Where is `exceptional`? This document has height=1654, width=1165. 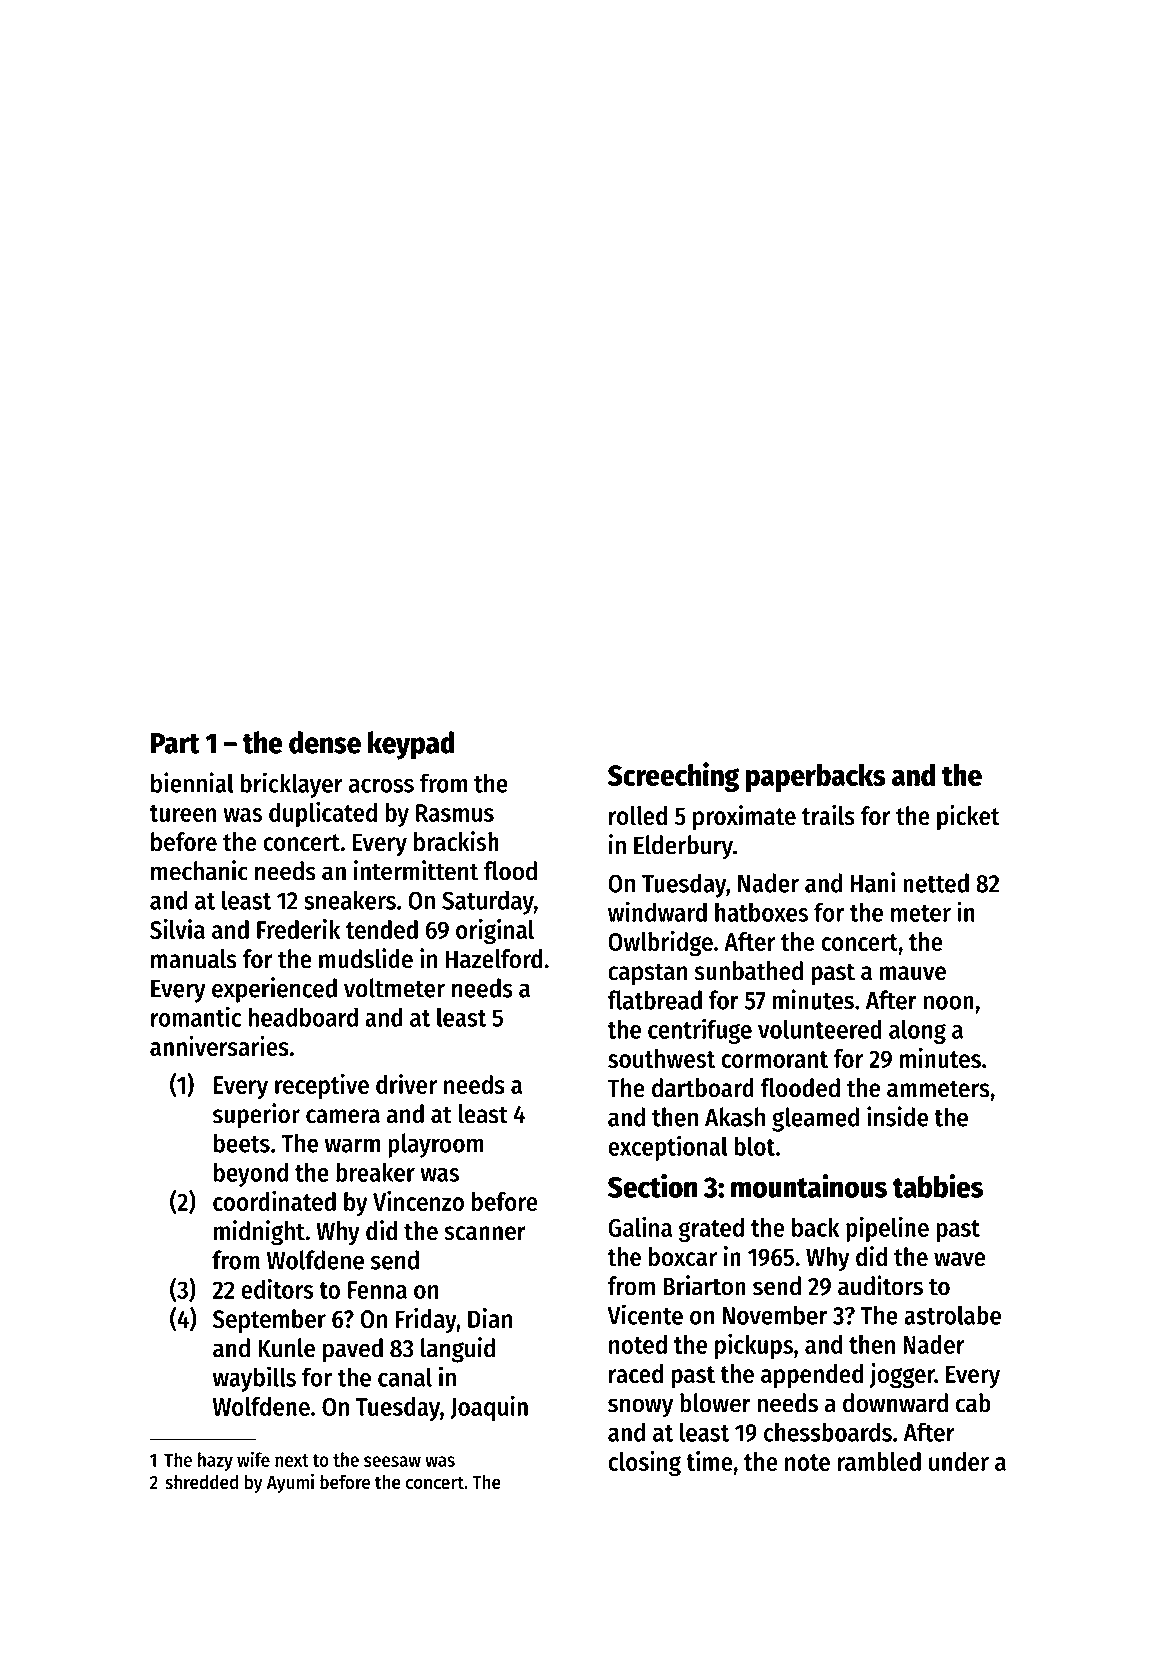
exceptional is located at coordinates (668, 1148).
